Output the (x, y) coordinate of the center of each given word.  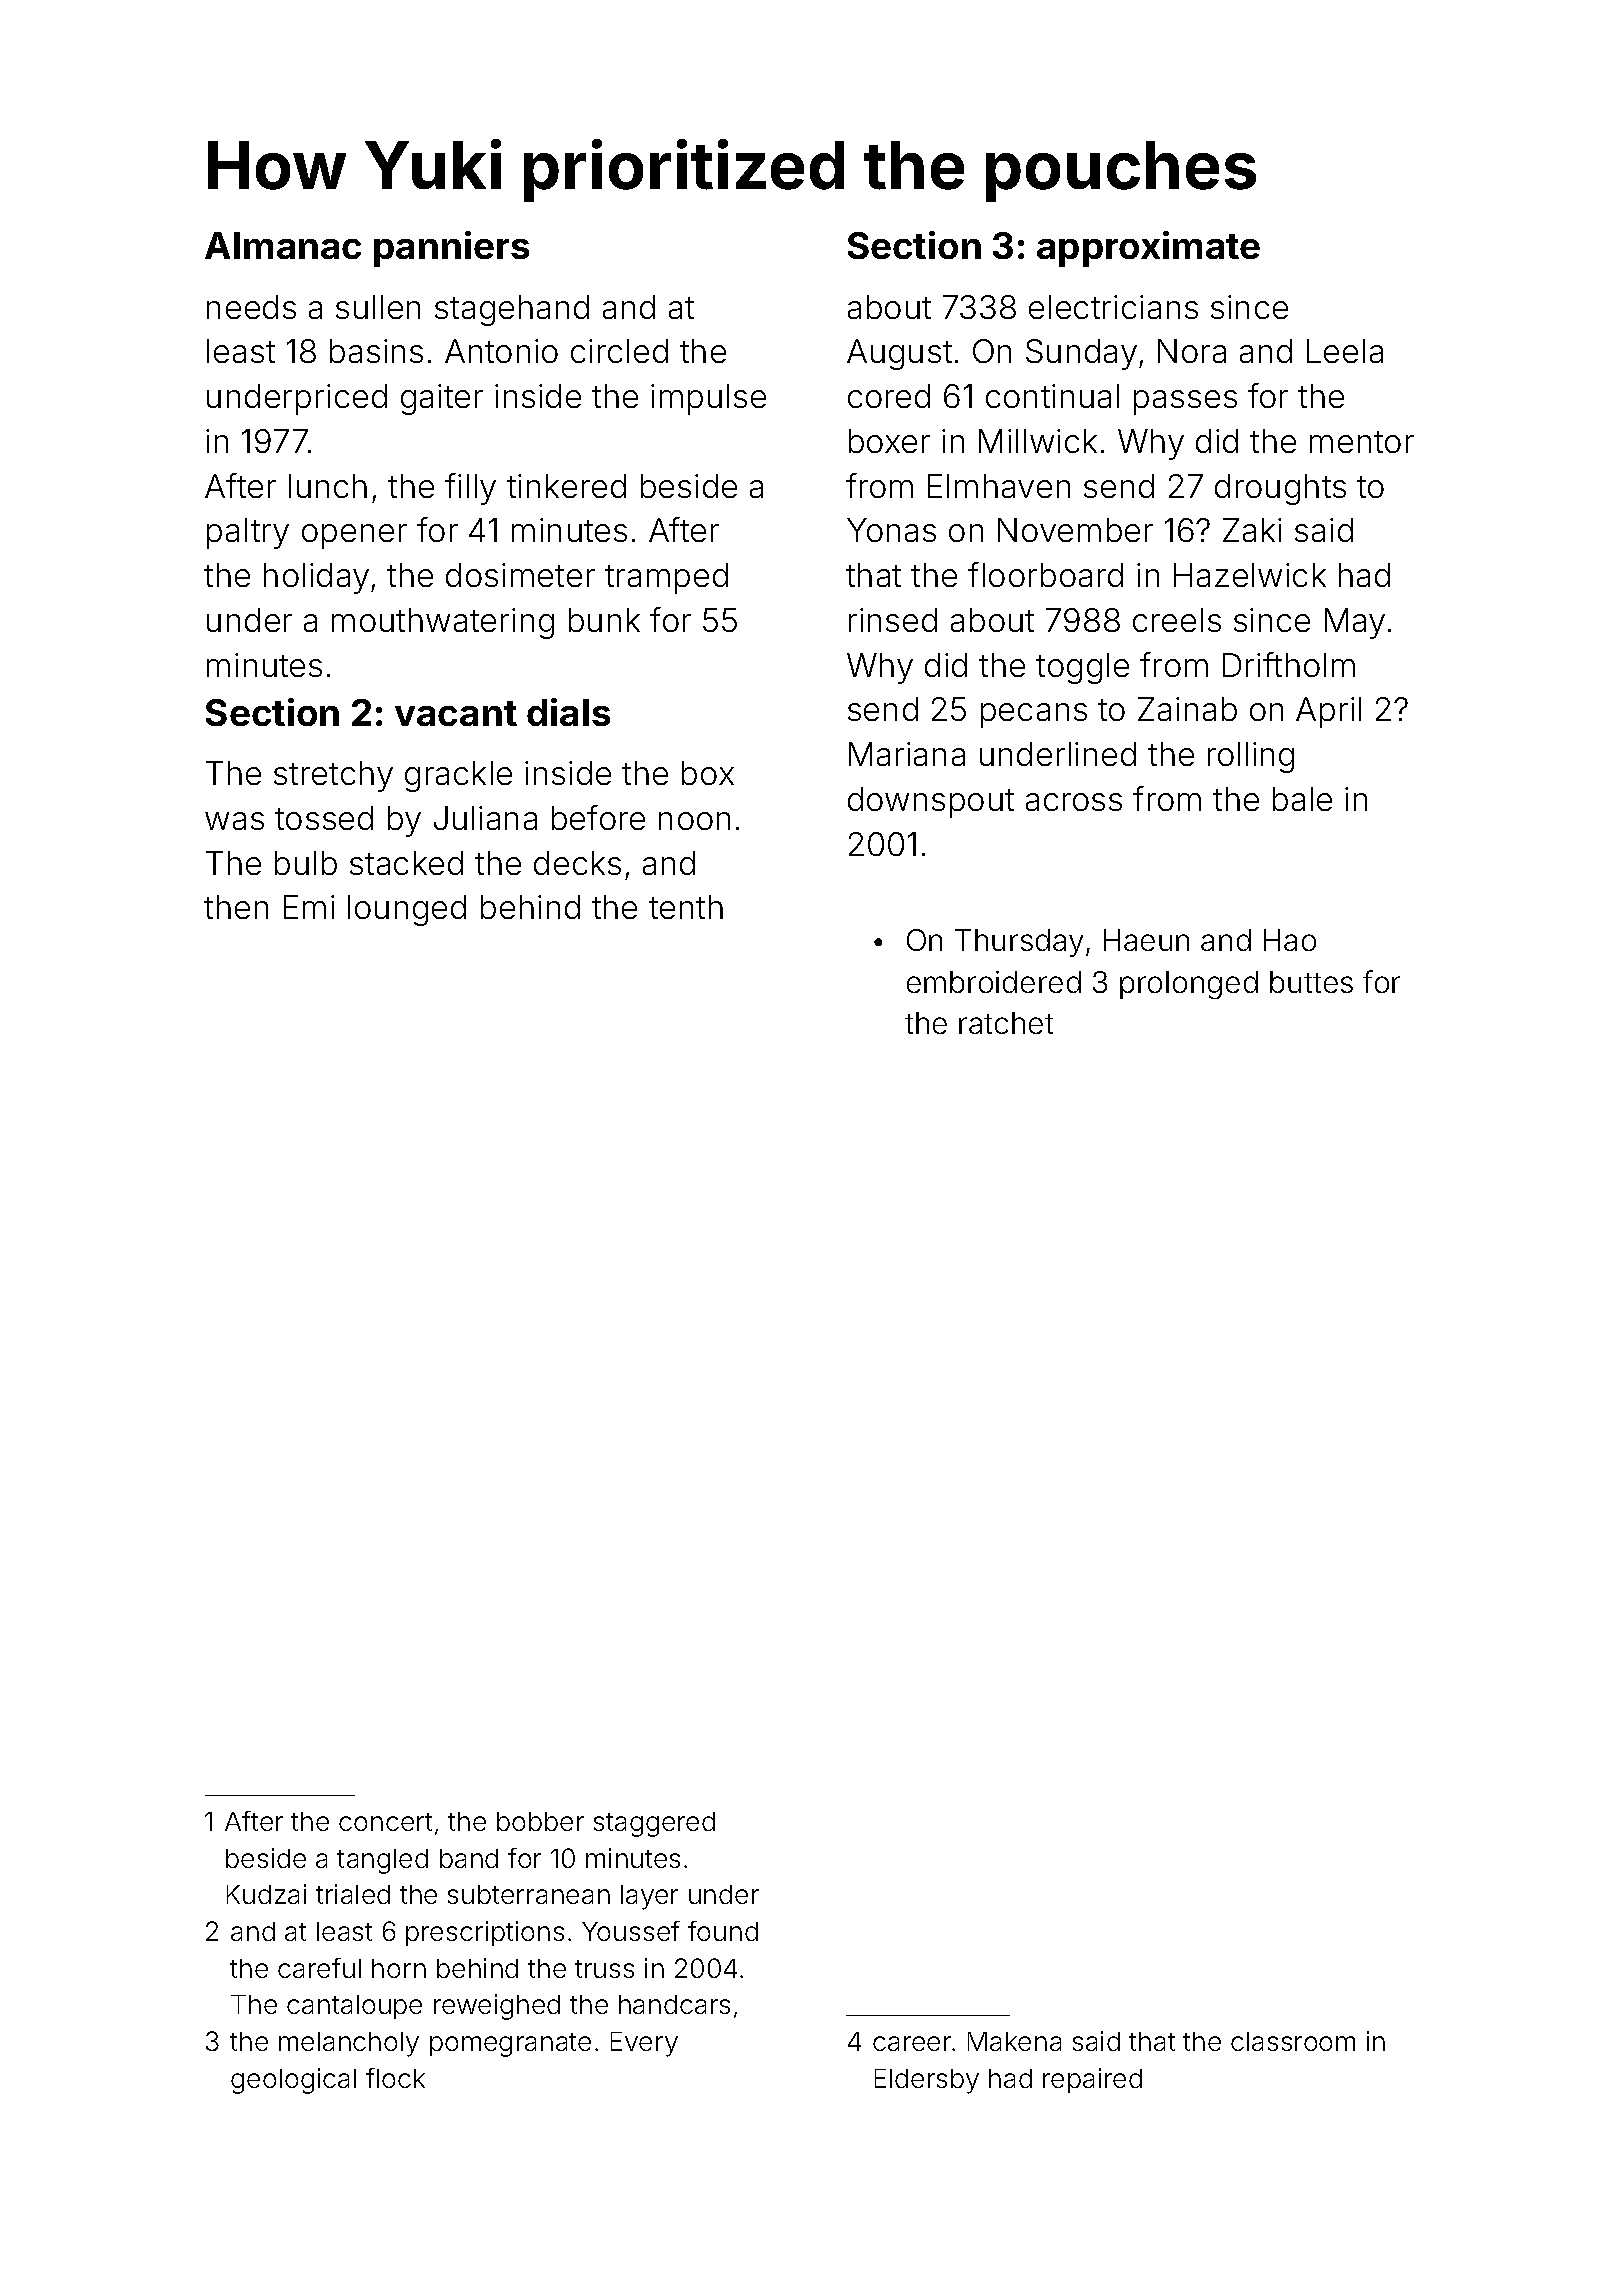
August (899, 354)
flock (395, 2078)
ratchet (1006, 1023)
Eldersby (927, 2081)
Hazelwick (1250, 575)
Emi (309, 907)
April (1328, 712)
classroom (1293, 2041)
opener (354, 536)
